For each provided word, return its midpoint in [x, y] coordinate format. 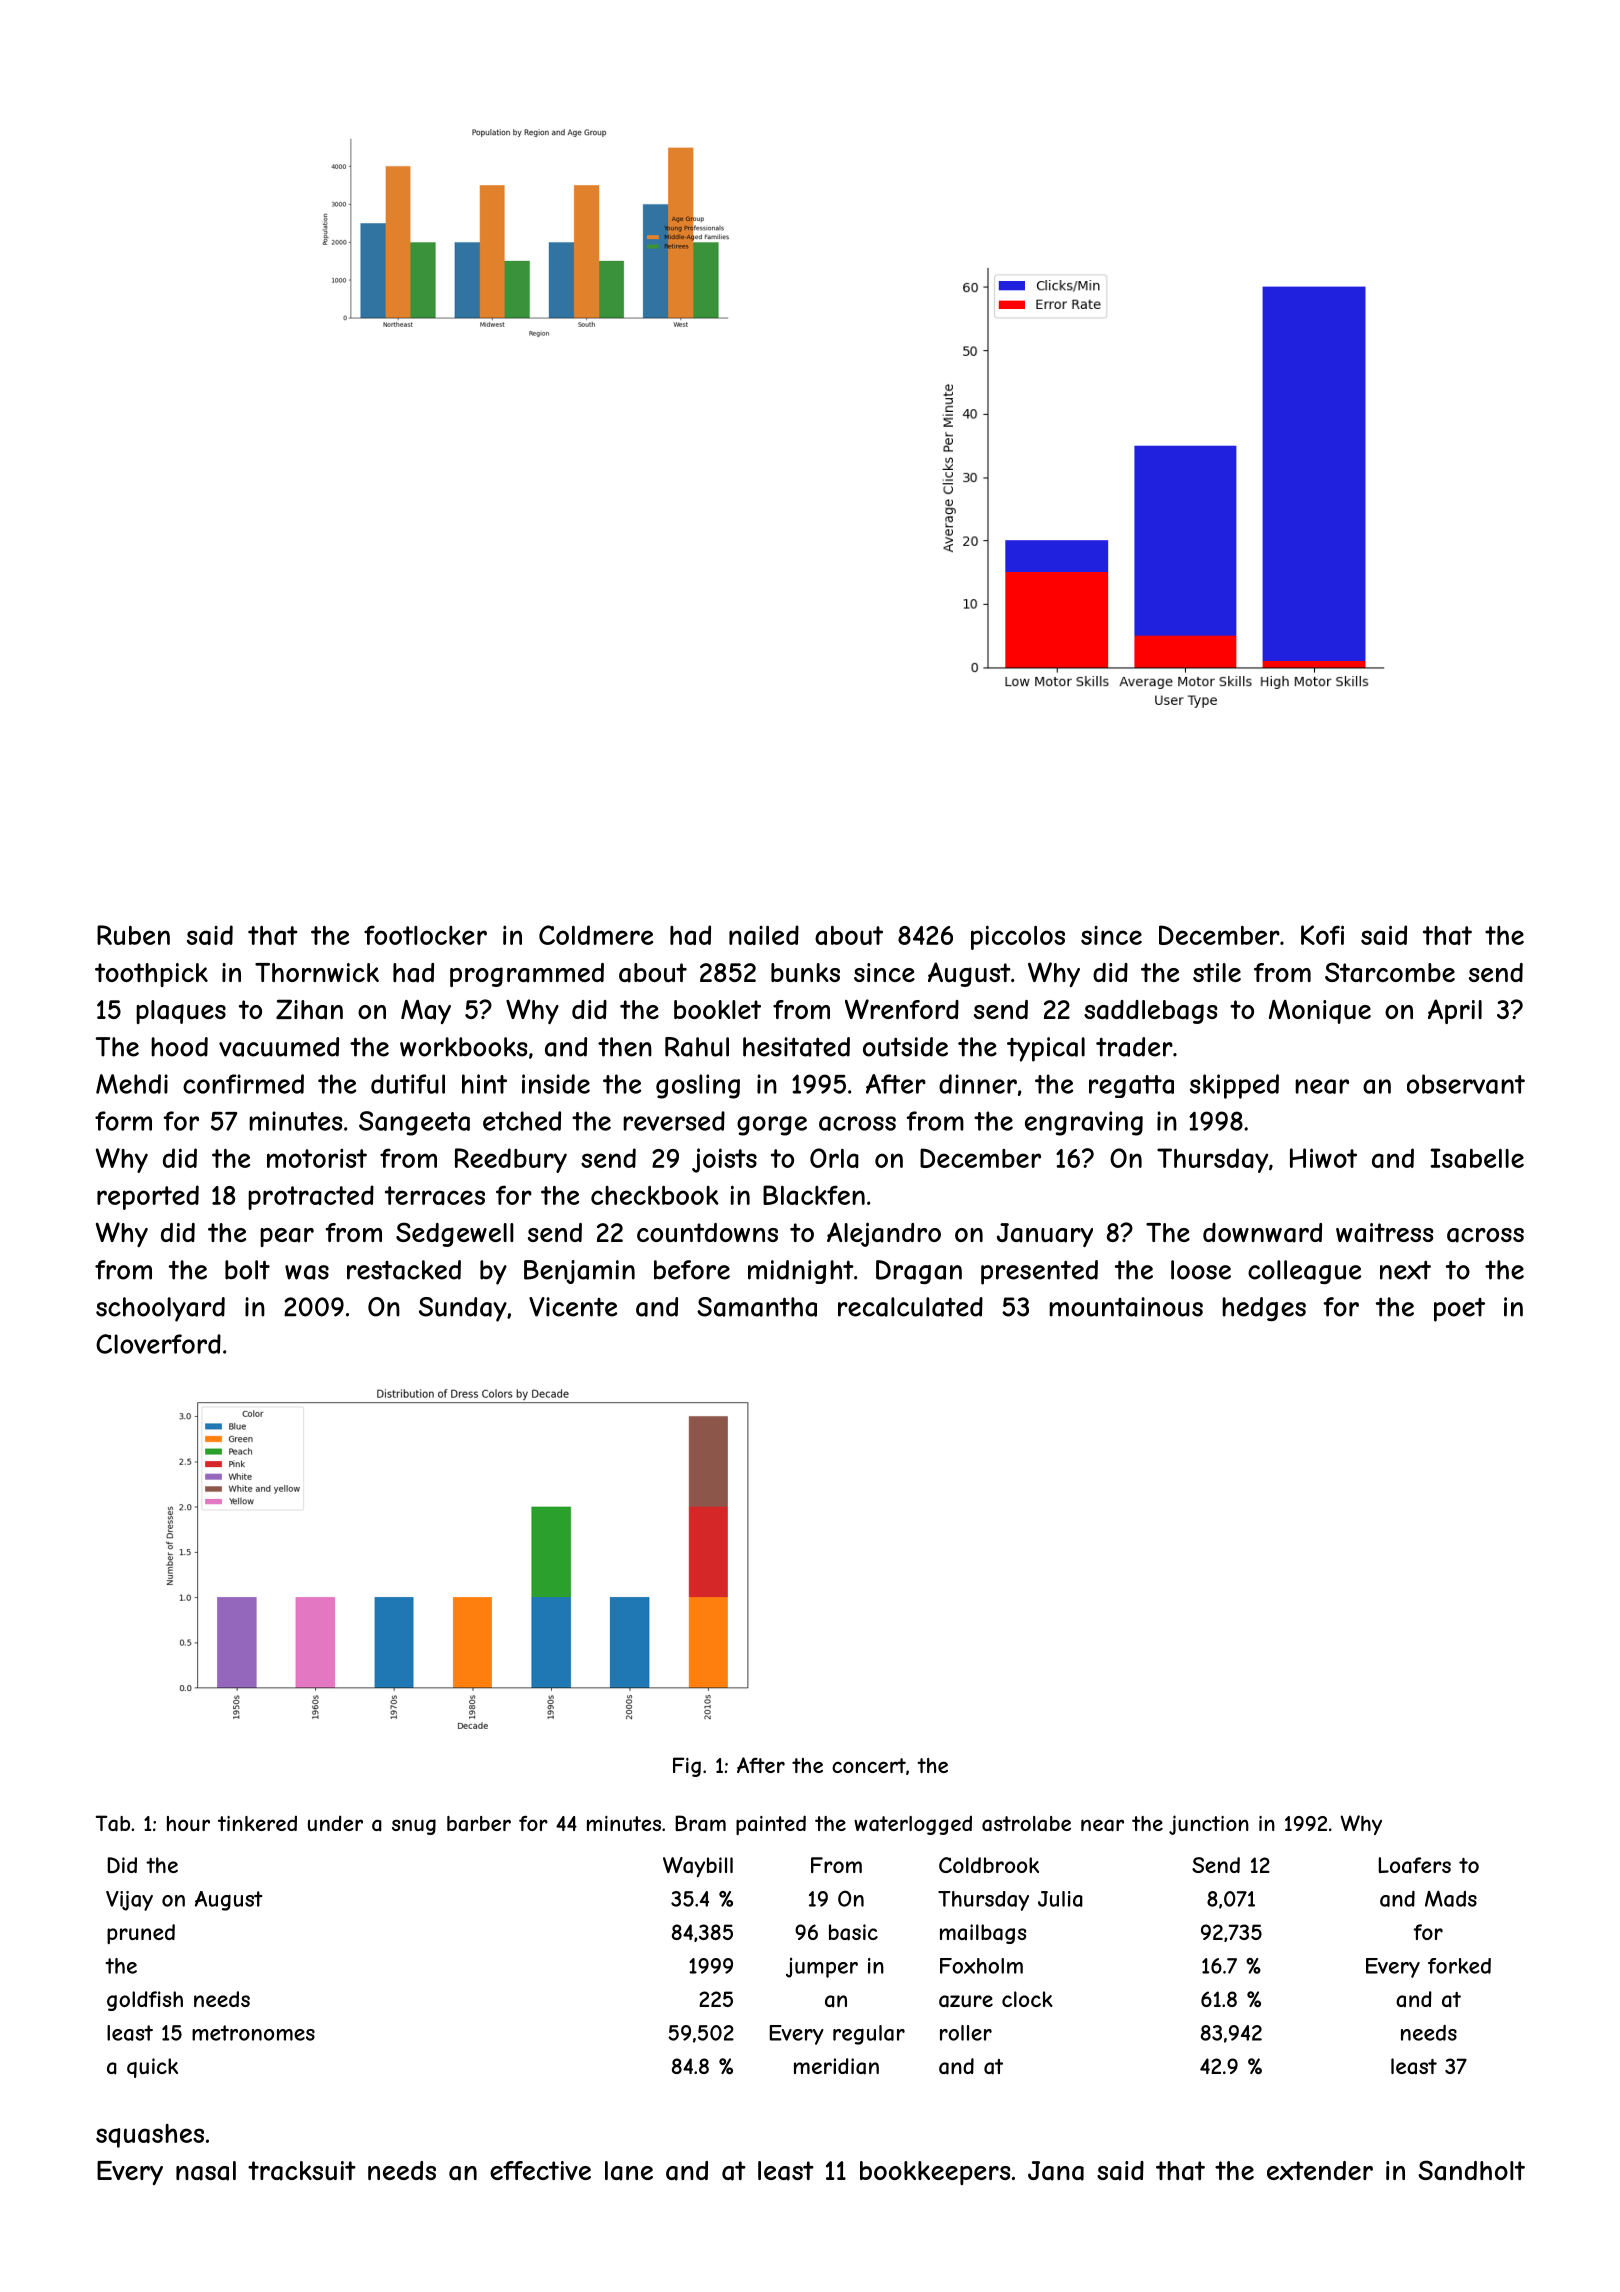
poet [1459, 1310]
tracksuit [302, 2171]
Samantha [757, 1307]
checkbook [655, 1195]
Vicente [573, 1307]
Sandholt [1471, 2170]
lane [629, 2171]
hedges [1264, 1309]
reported [148, 1197]
